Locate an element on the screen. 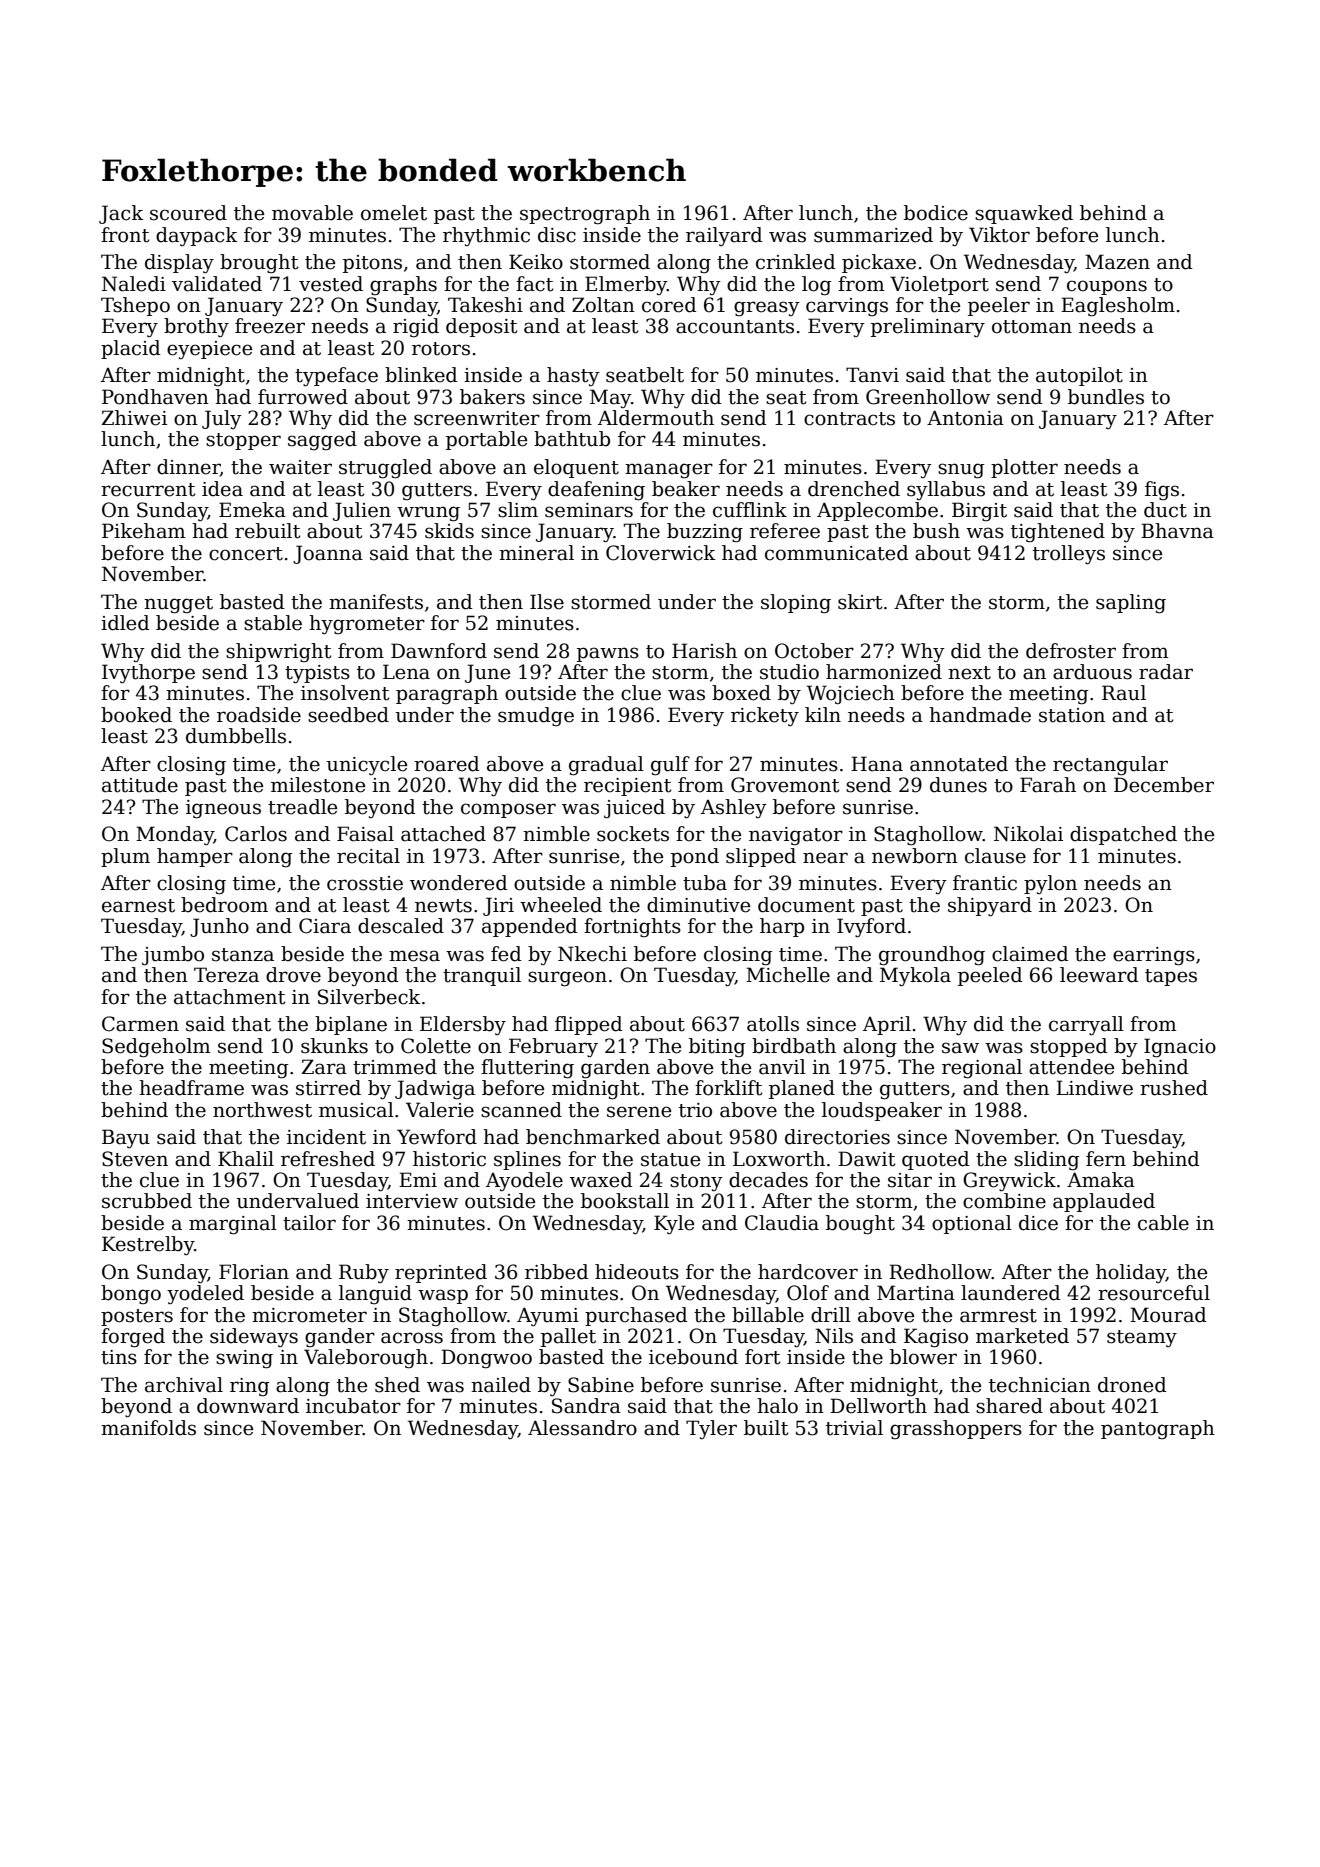  boxed is located at coordinates (741, 693).
